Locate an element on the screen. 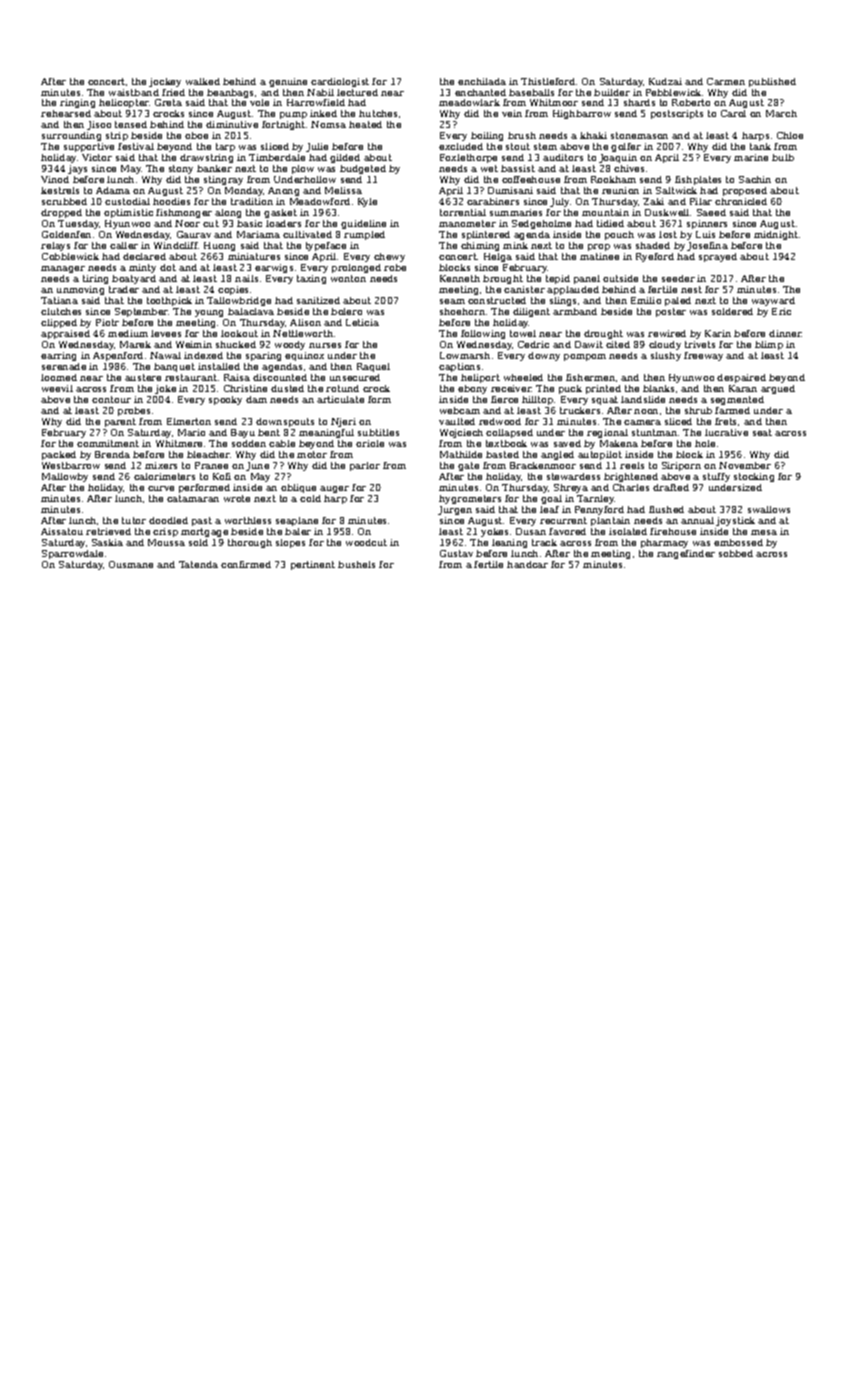 This screenshot has height=1400, width=849. Mallowby is located at coordinates (65, 477).
